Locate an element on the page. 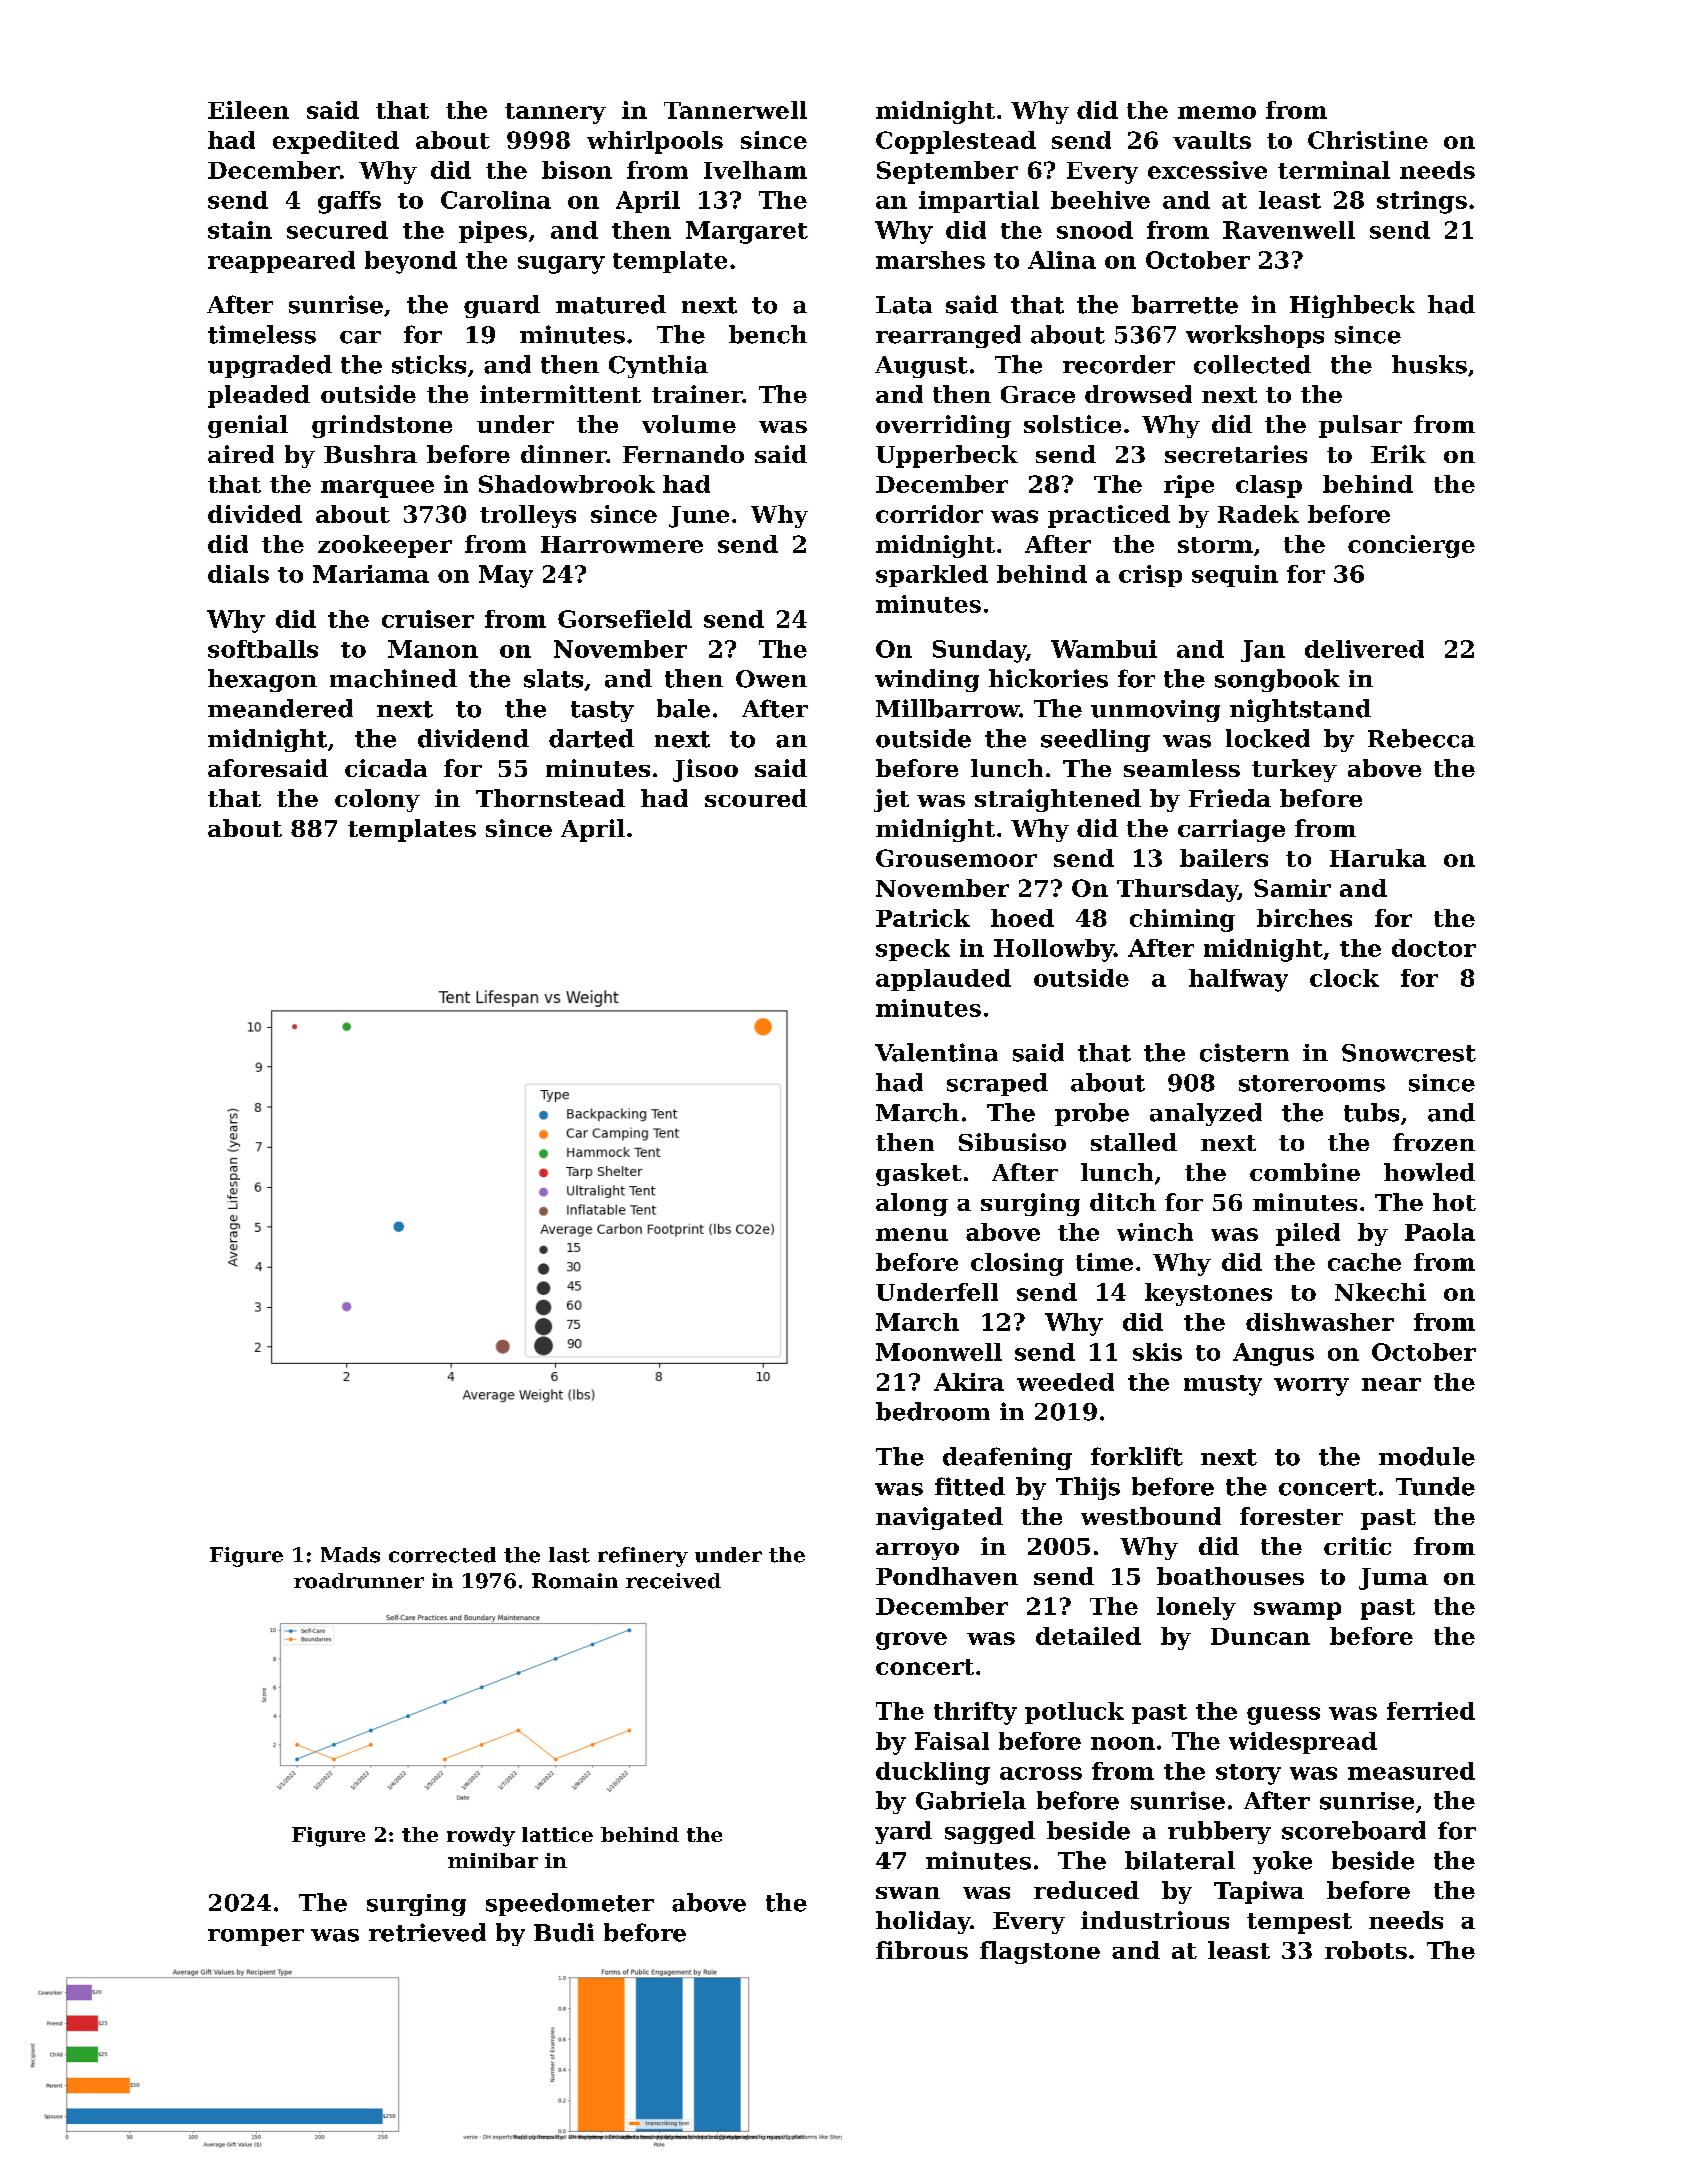 The width and height of the document is (1683, 2178). corrected is located at coordinates (442, 1555).
